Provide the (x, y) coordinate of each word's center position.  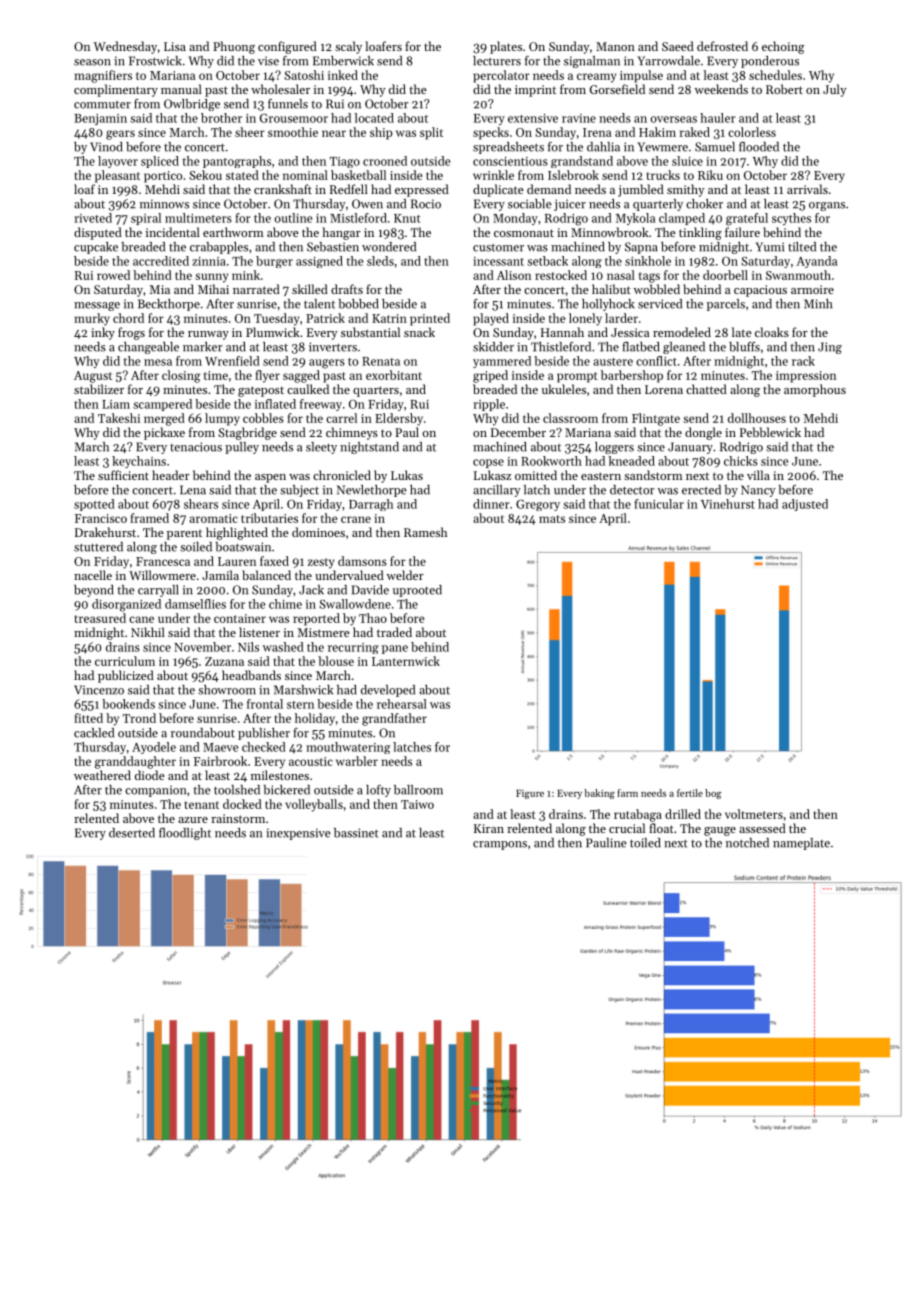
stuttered (98, 547)
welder (405, 575)
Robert (784, 89)
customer (498, 248)
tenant (202, 805)
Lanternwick (406, 661)
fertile (690, 793)
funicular (659, 504)
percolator (501, 76)
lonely (585, 319)
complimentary (116, 90)
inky (103, 333)
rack (803, 361)
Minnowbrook (610, 232)
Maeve (220, 747)
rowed (113, 275)
